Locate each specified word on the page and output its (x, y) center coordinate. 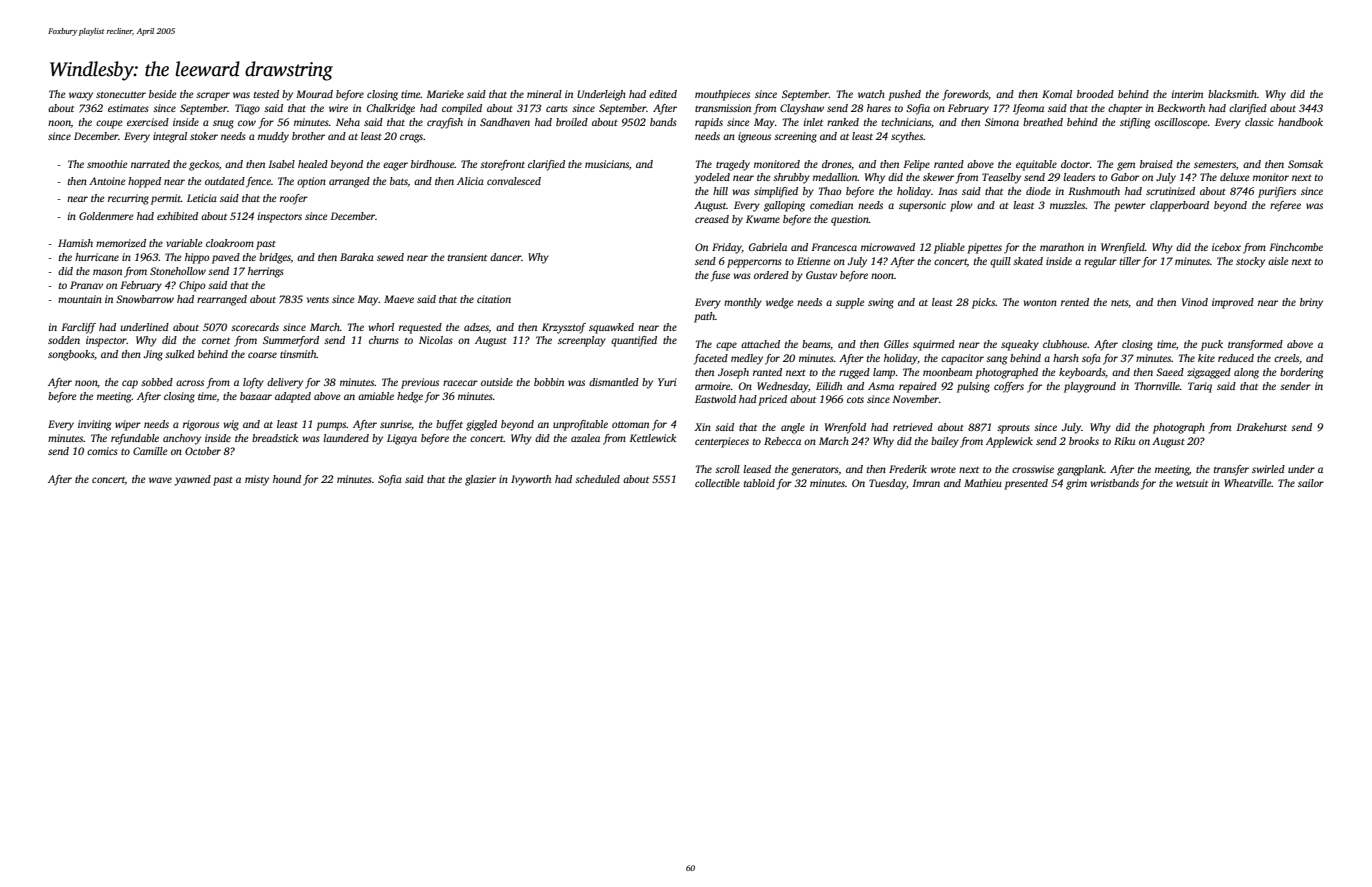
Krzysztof (564, 328)
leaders (1079, 177)
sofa (1091, 359)
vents (318, 300)
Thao (830, 191)
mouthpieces (722, 95)
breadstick (275, 438)
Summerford (291, 341)
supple (850, 303)
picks (983, 303)
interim (1187, 94)
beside (163, 94)
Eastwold (715, 399)
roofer (294, 199)
